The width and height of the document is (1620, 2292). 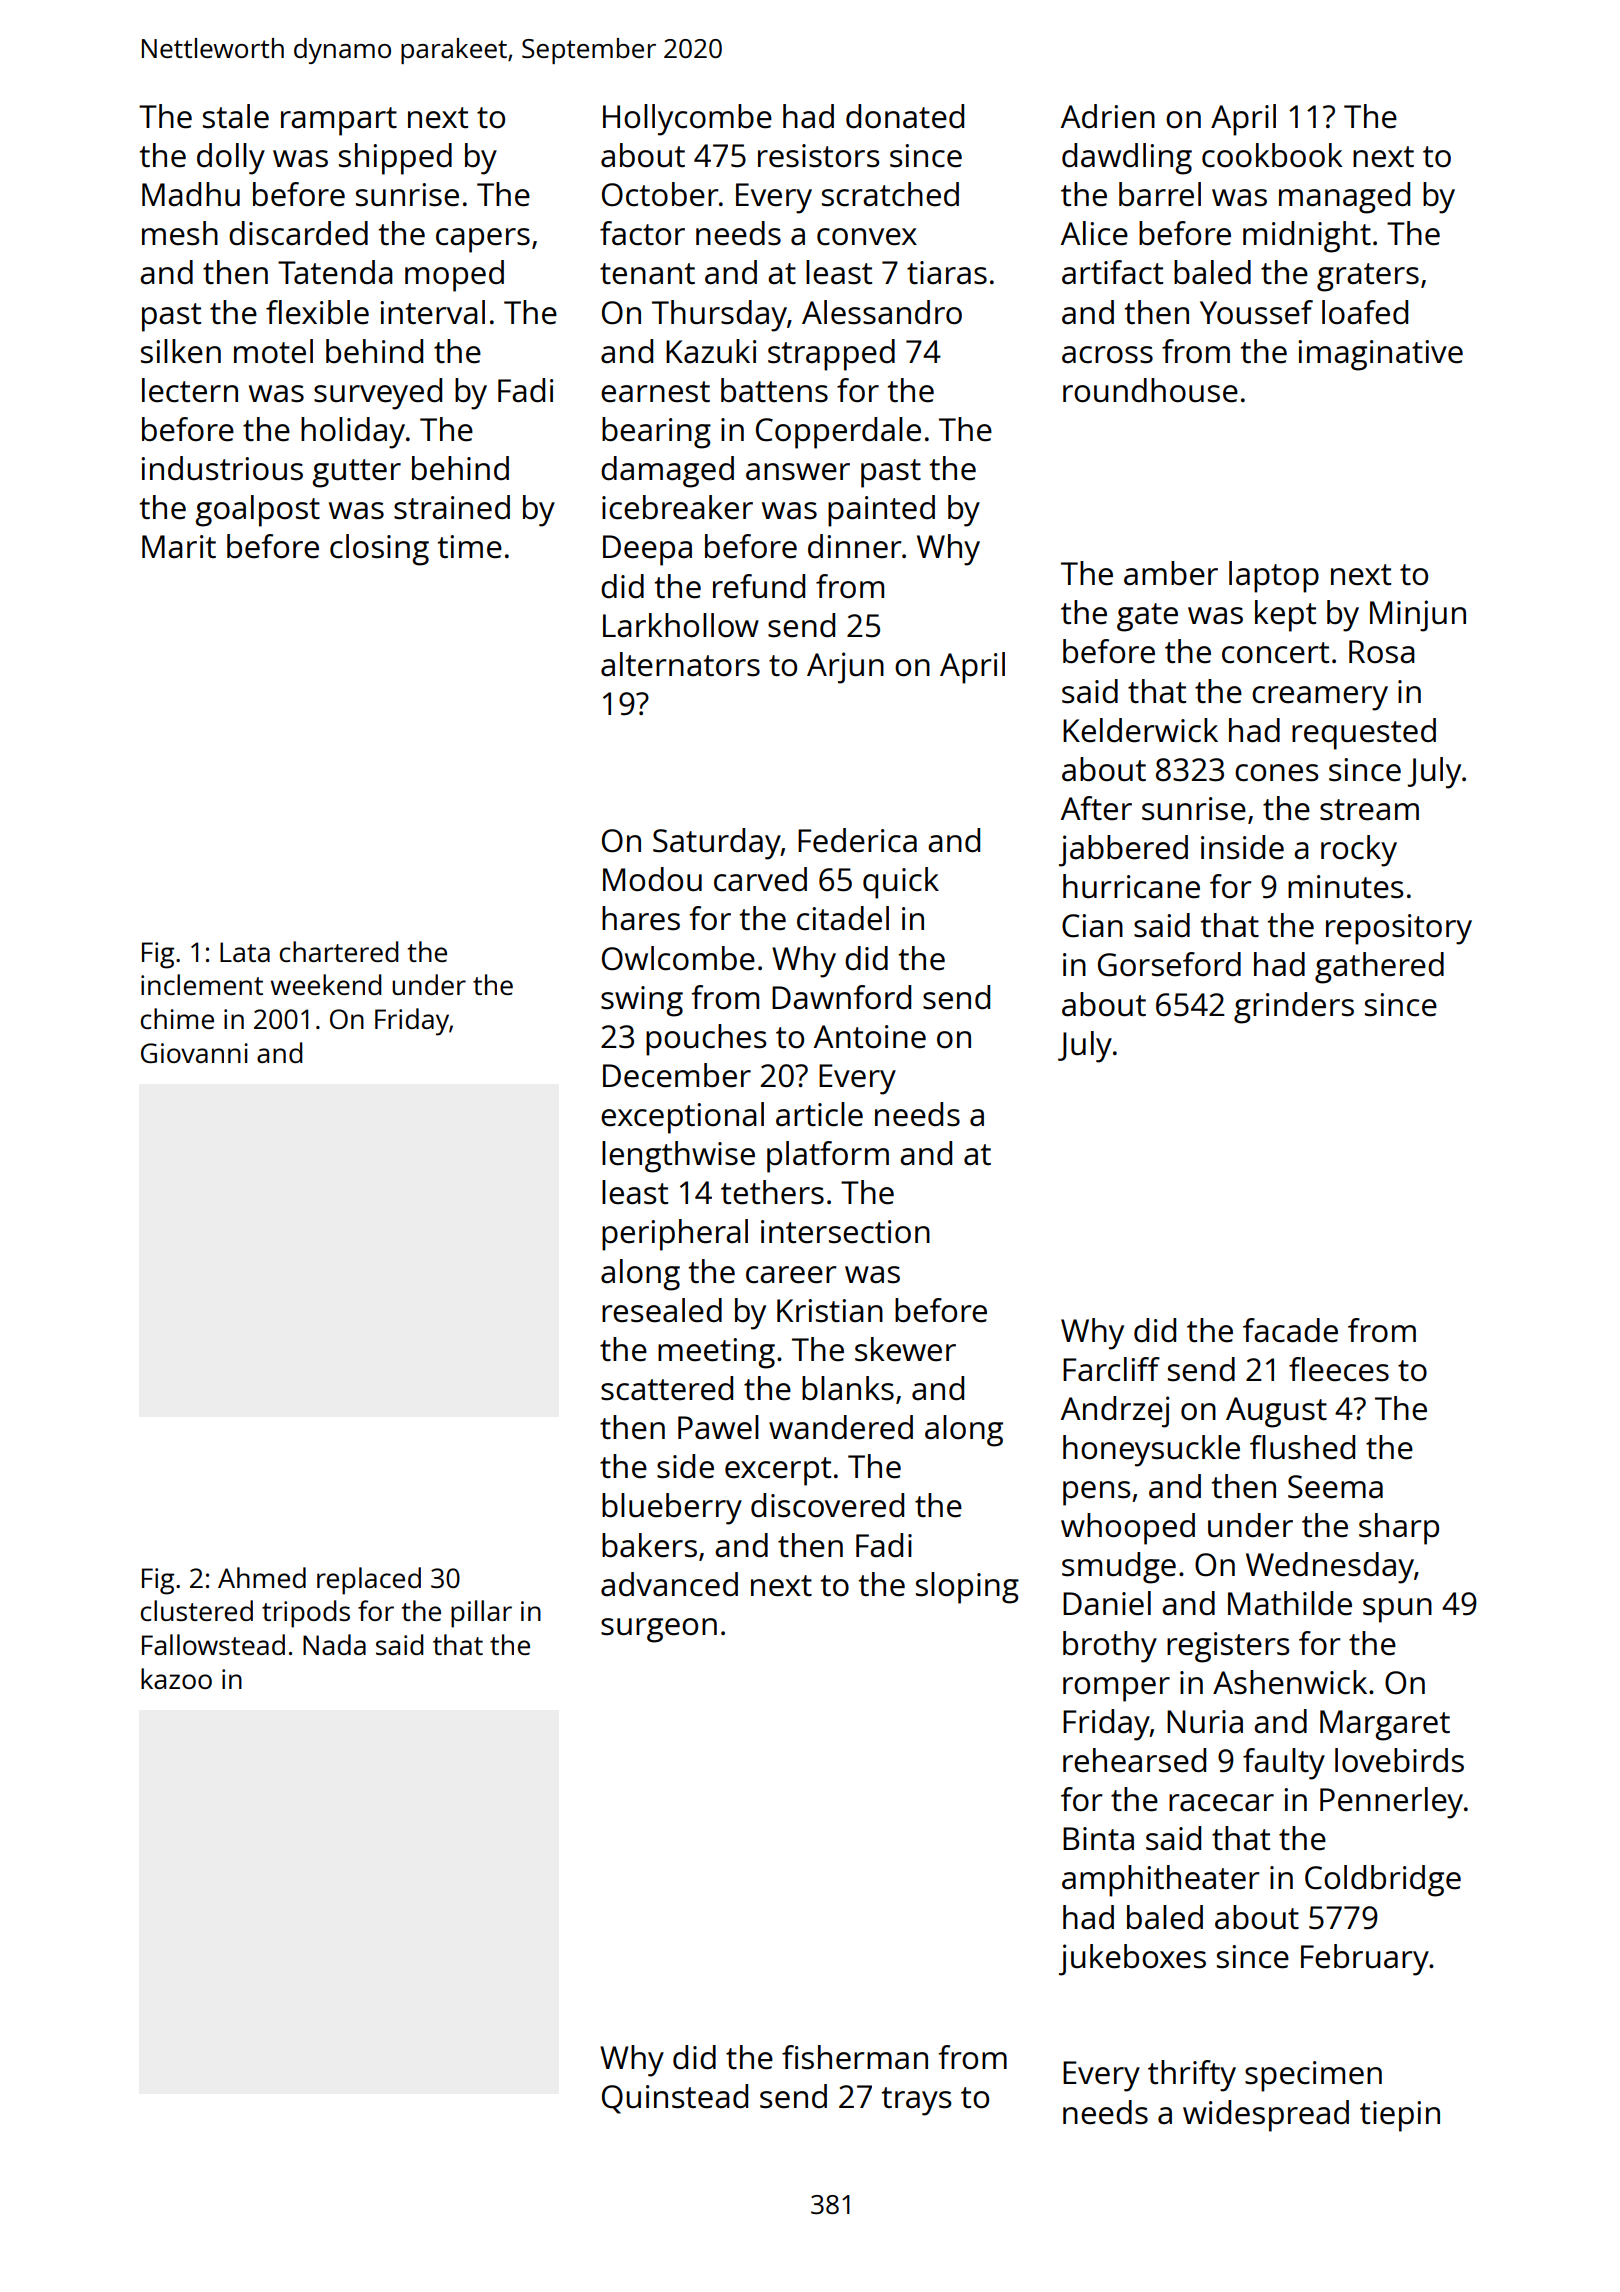 I want to click on scattered, so click(x=667, y=1388).
